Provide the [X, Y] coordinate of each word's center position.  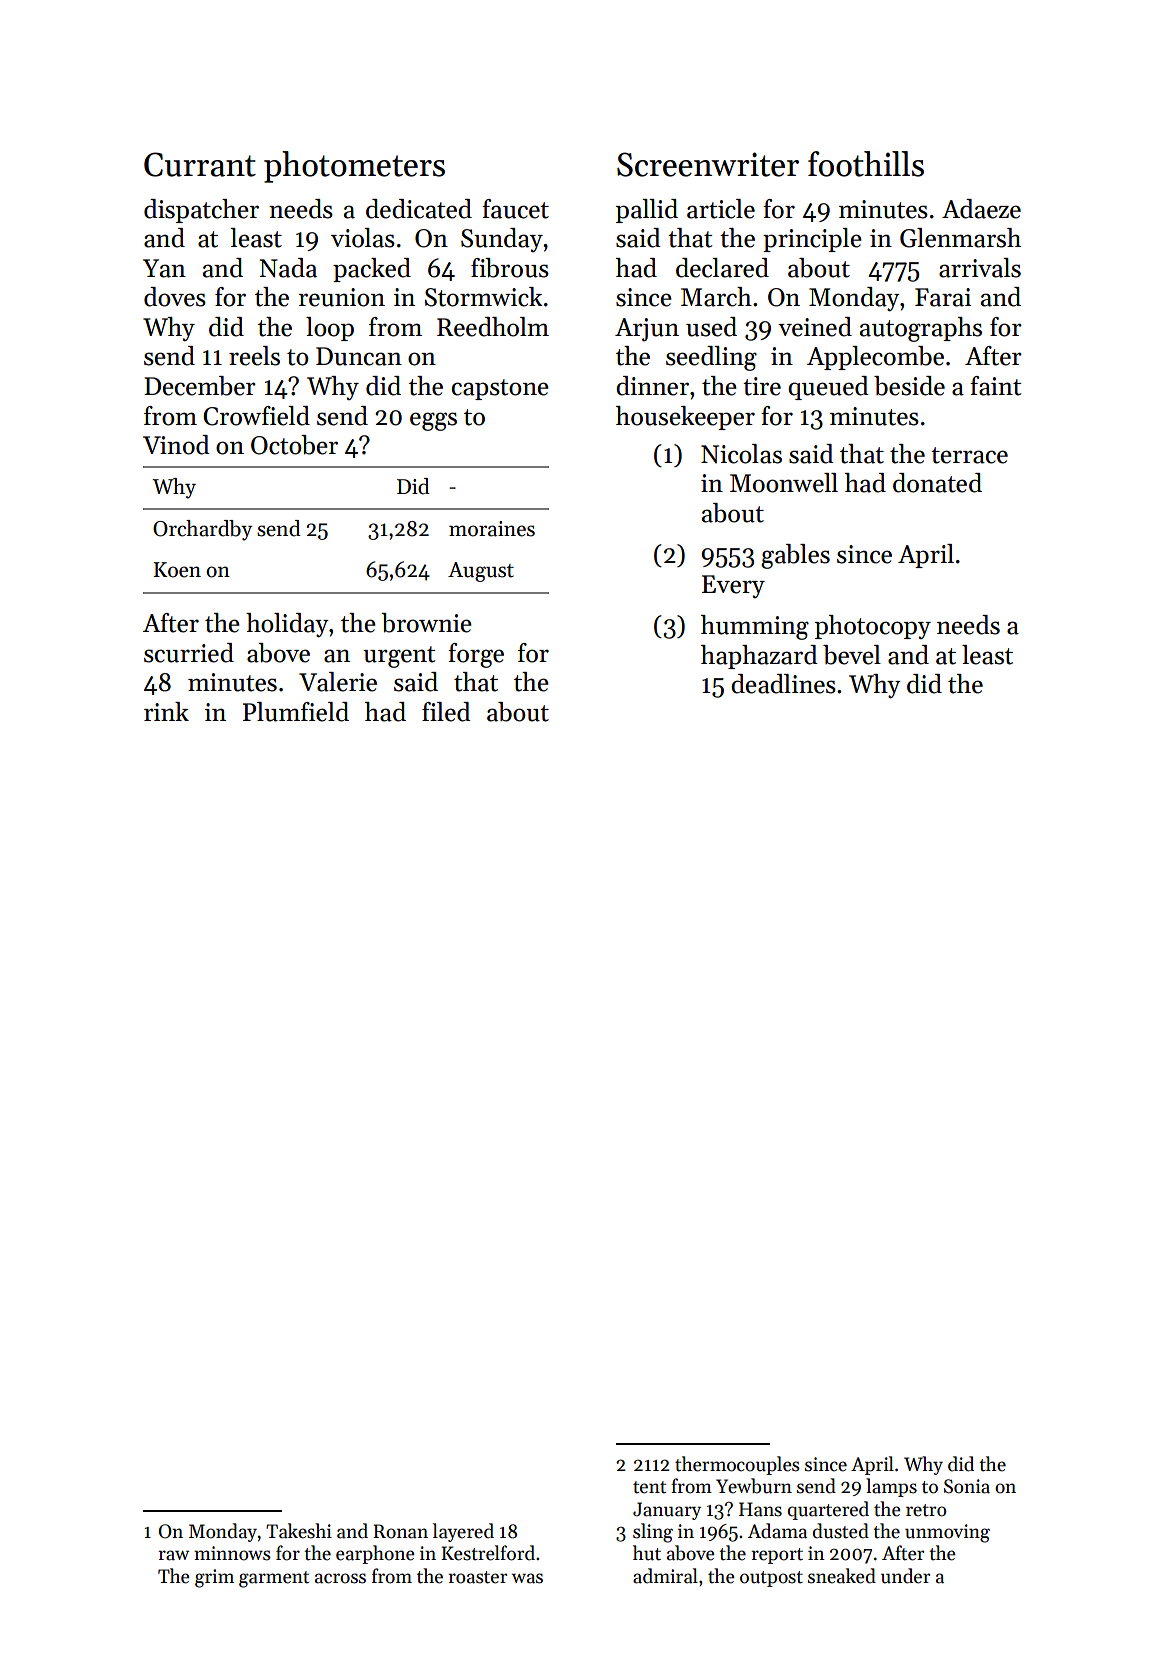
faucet [515, 209]
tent [649, 1487]
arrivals [980, 268]
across [340, 1578]
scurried [189, 653]
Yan [164, 268]
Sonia [967, 1486]
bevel [852, 655]
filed [446, 712]
